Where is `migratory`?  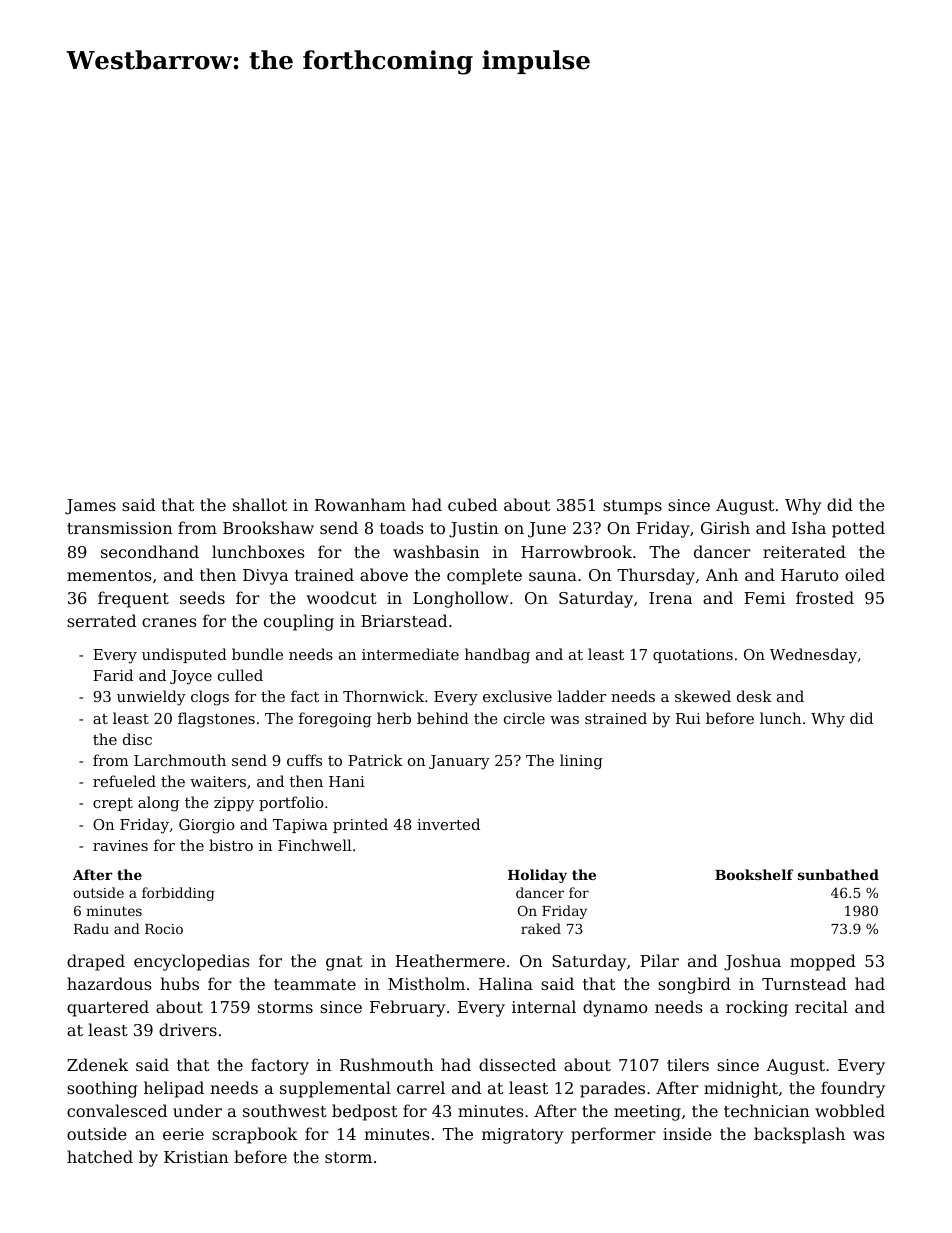 migratory is located at coordinates (522, 1136).
